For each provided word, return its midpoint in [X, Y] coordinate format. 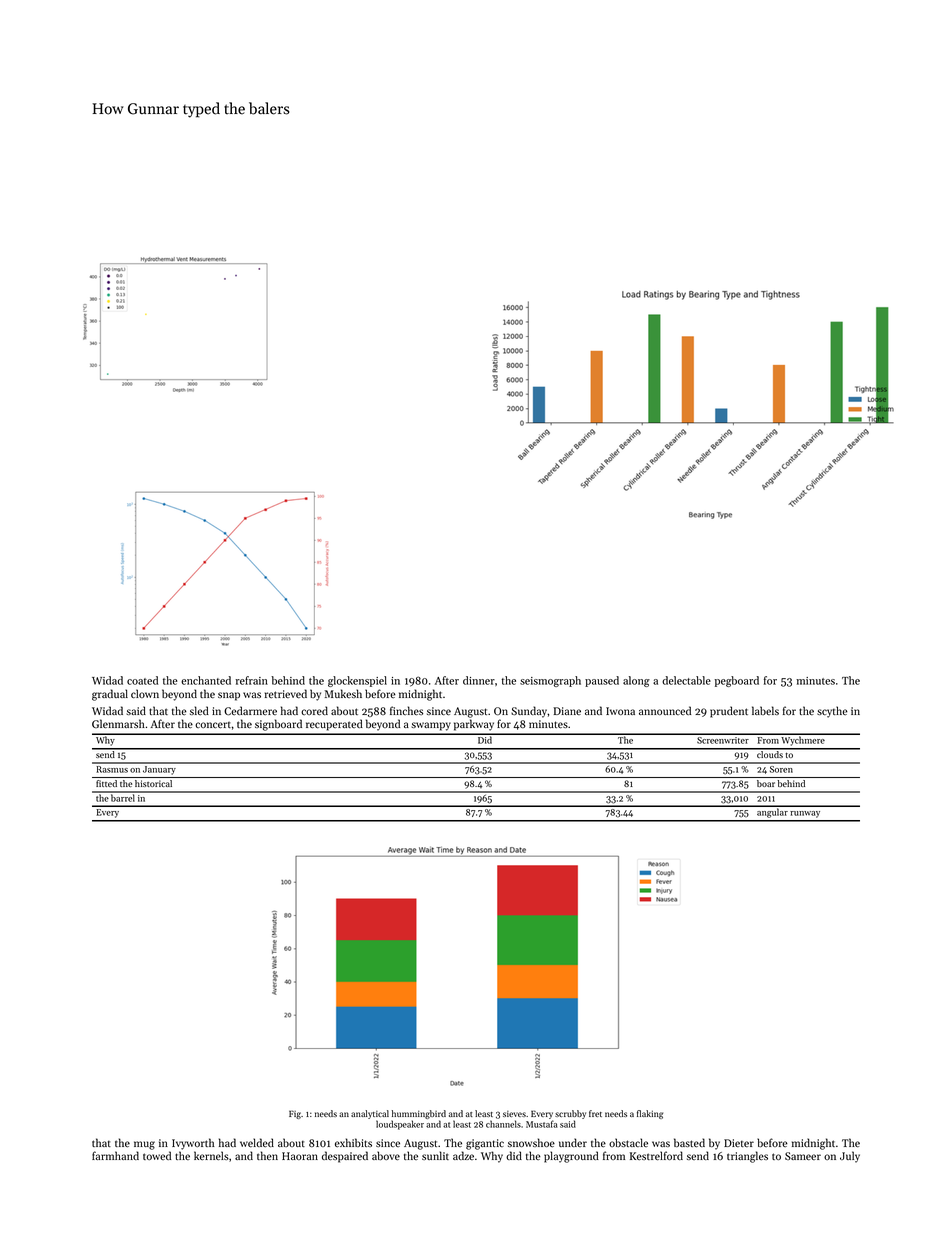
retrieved [286, 693]
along [636, 681]
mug [144, 1145]
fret [595, 1113]
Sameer [803, 1156]
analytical [370, 1114]
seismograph [550, 681]
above [386, 1155]
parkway [474, 725]
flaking [650, 1114]
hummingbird [419, 1114]
